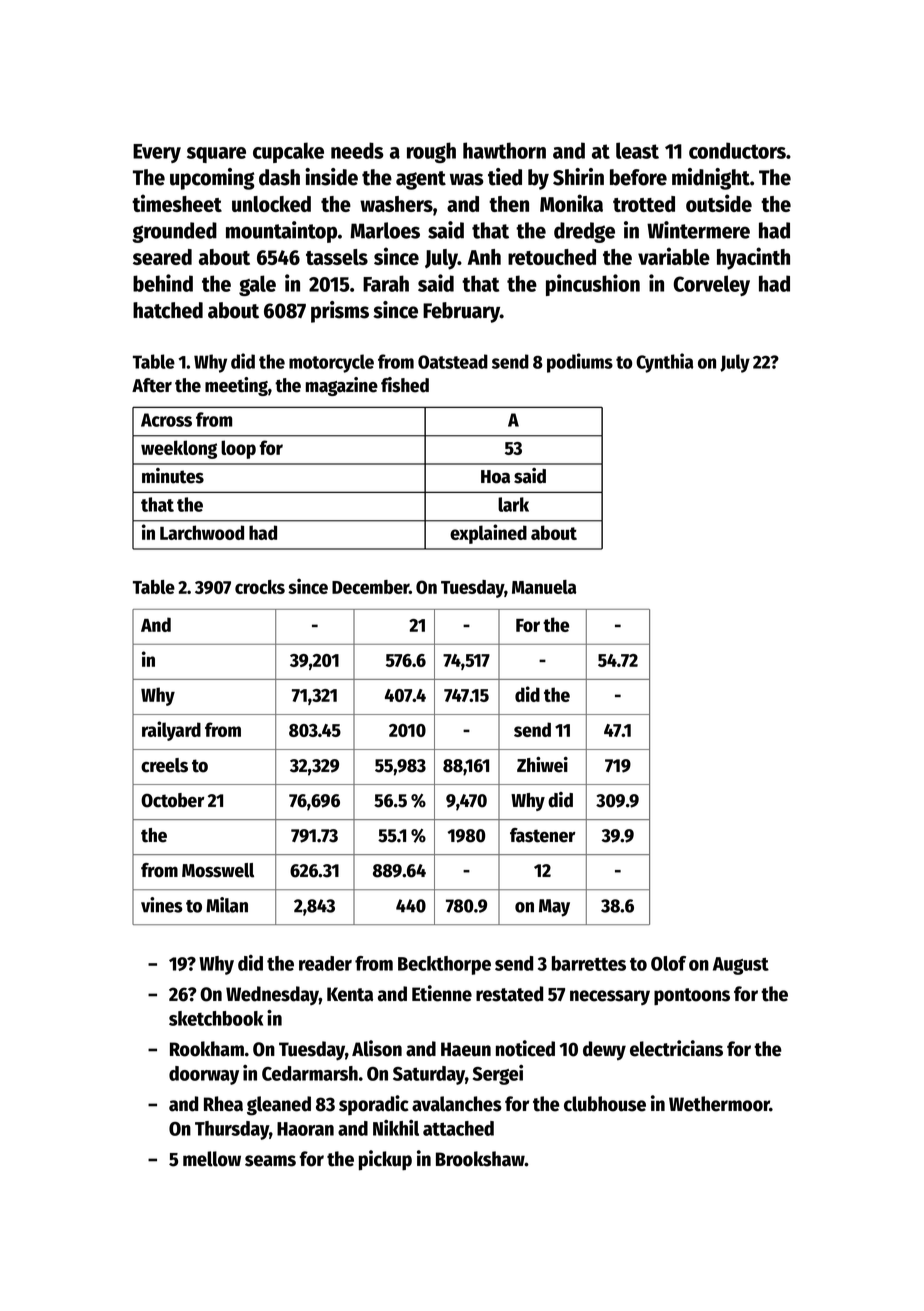 The height and width of the screenshot is (1311, 924). I want to click on fastener, so click(542, 835).
